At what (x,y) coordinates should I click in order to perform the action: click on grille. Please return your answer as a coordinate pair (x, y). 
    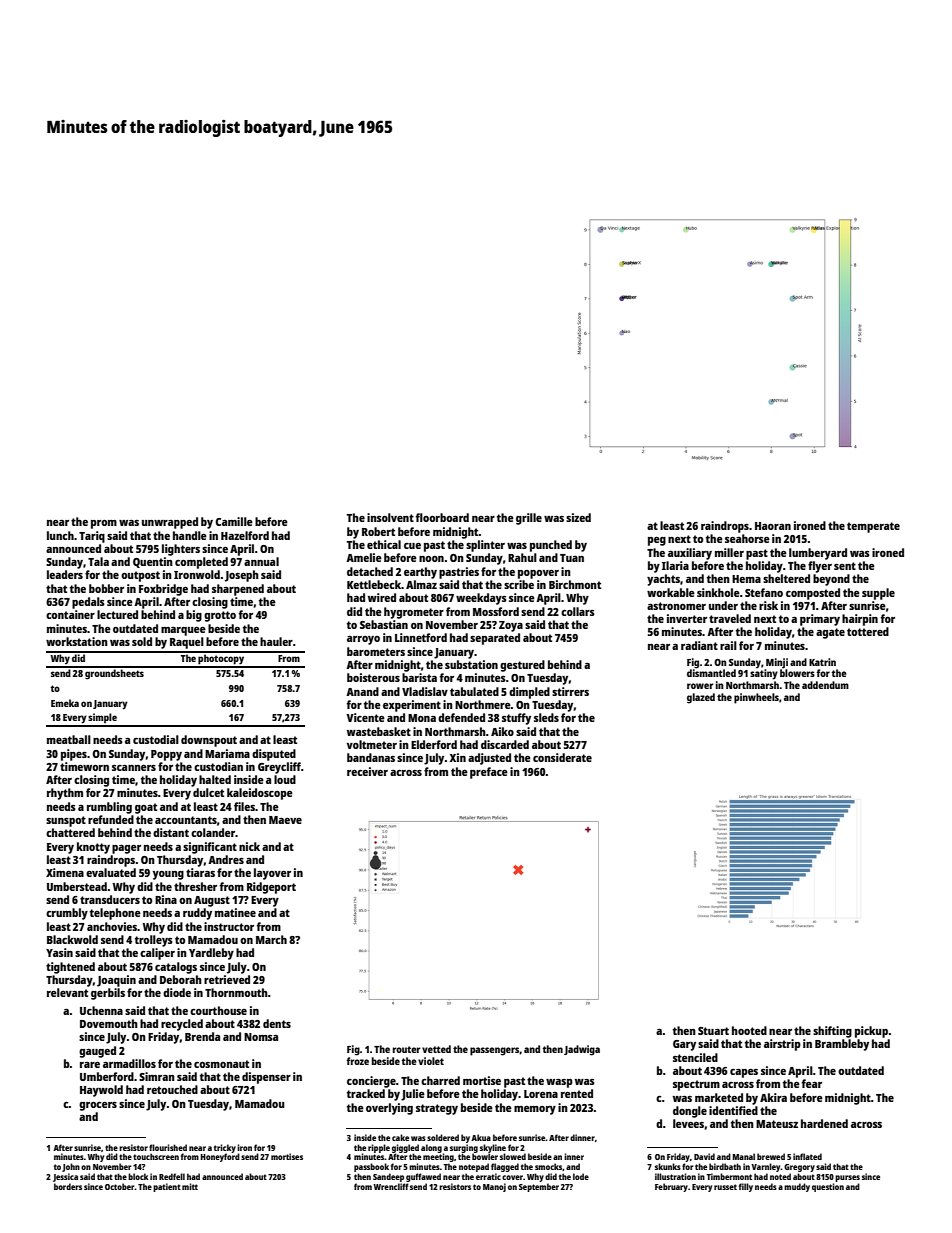
    Looking at the image, I should click on (529, 519).
